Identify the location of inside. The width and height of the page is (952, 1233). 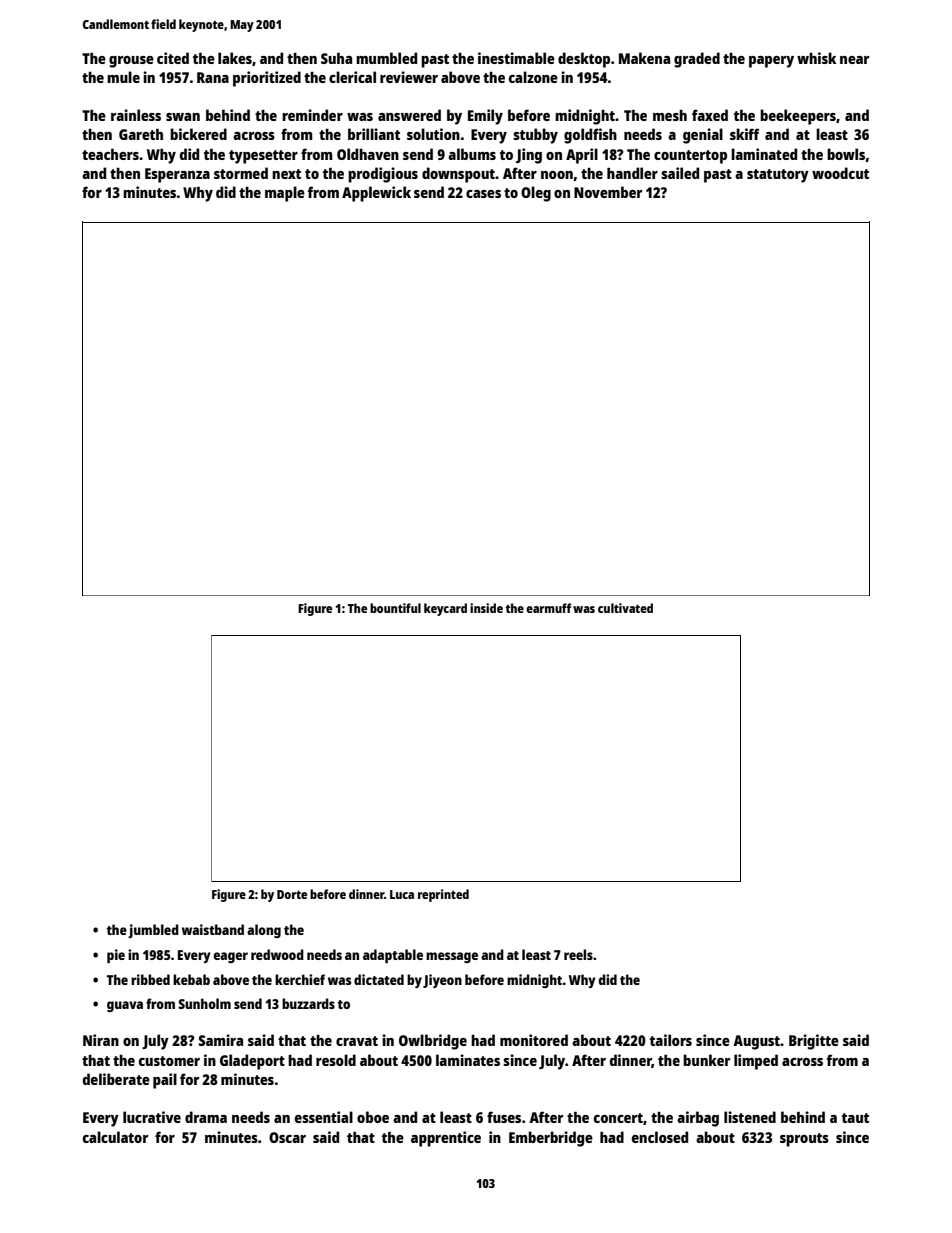
(486, 608).
